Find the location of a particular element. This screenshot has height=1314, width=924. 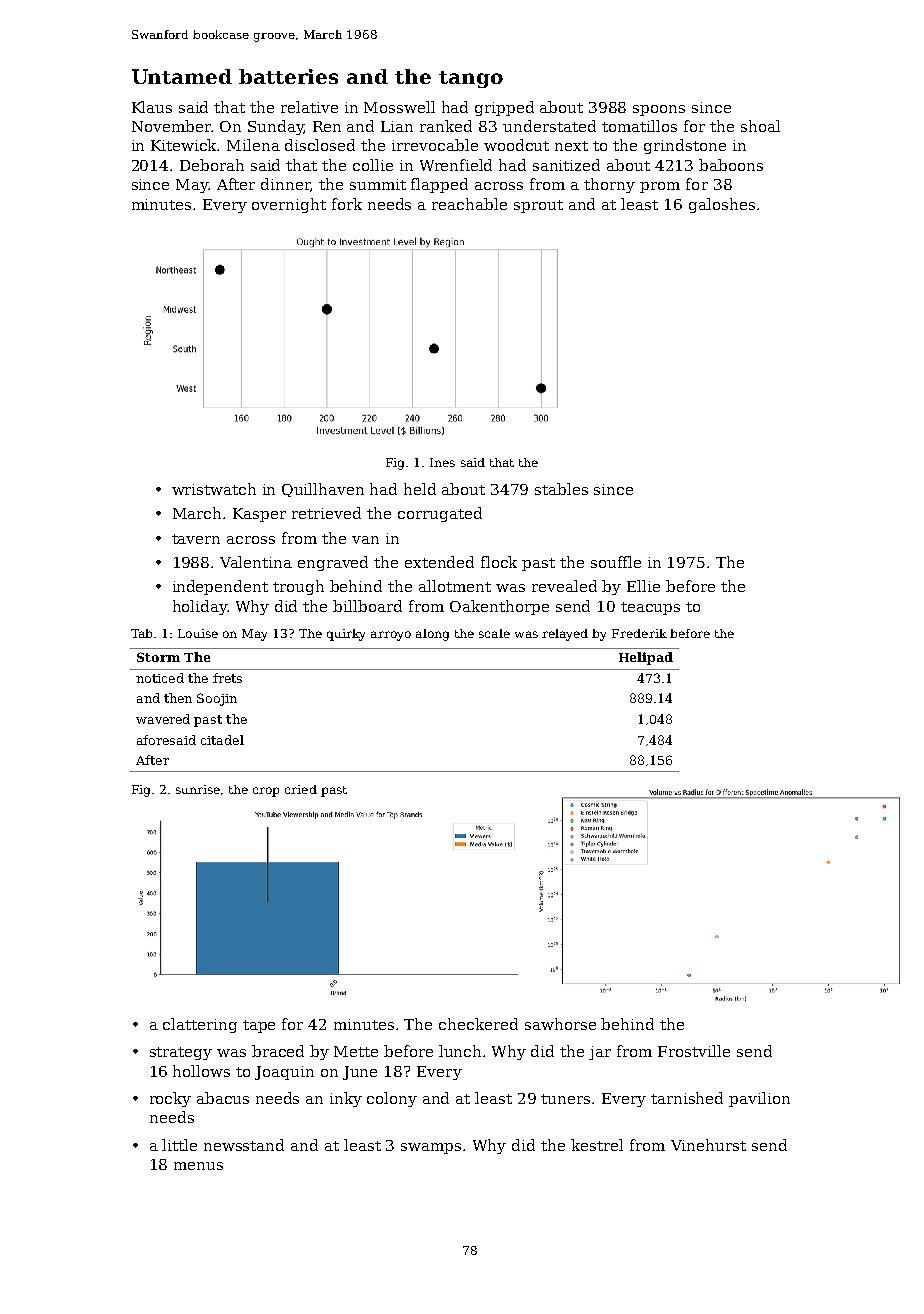

sunrise is located at coordinates (198, 789).
